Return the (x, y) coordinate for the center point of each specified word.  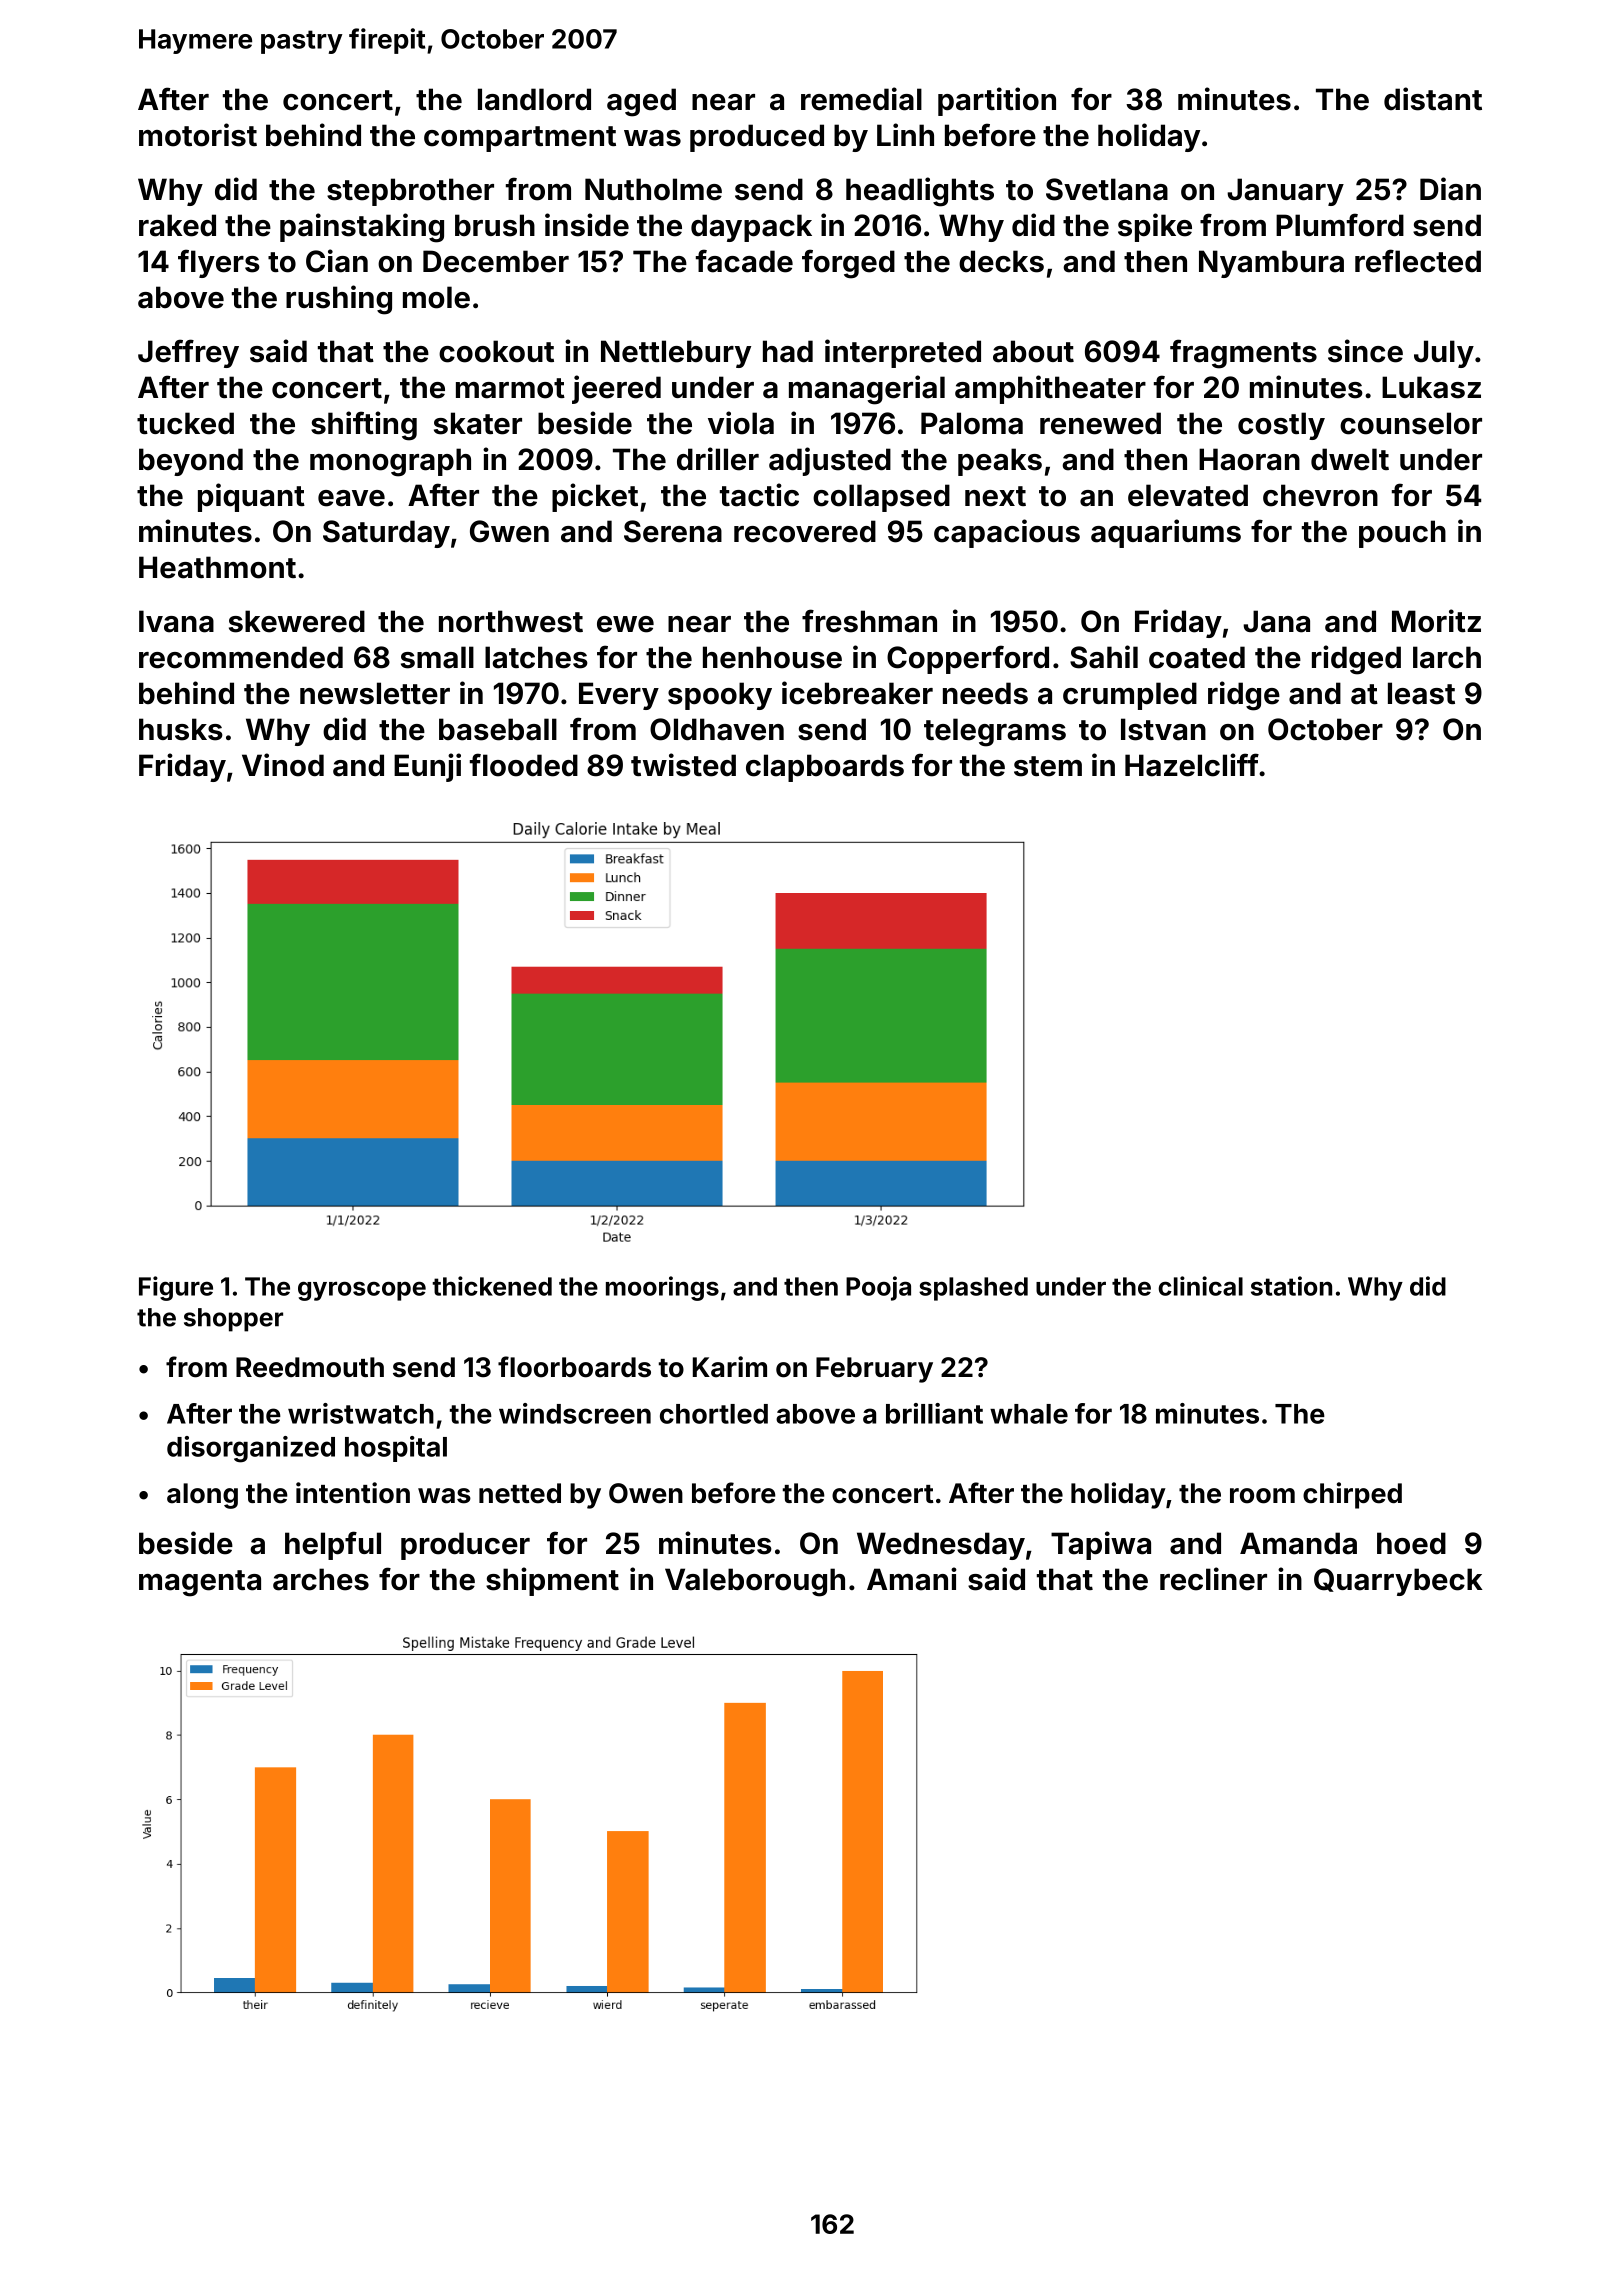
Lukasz (1431, 387)
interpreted (903, 353)
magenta (200, 1583)
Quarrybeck (1398, 1582)
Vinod (283, 765)
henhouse (772, 657)
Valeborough (755, 1582)
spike (1155, 227)
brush (495, 225)
